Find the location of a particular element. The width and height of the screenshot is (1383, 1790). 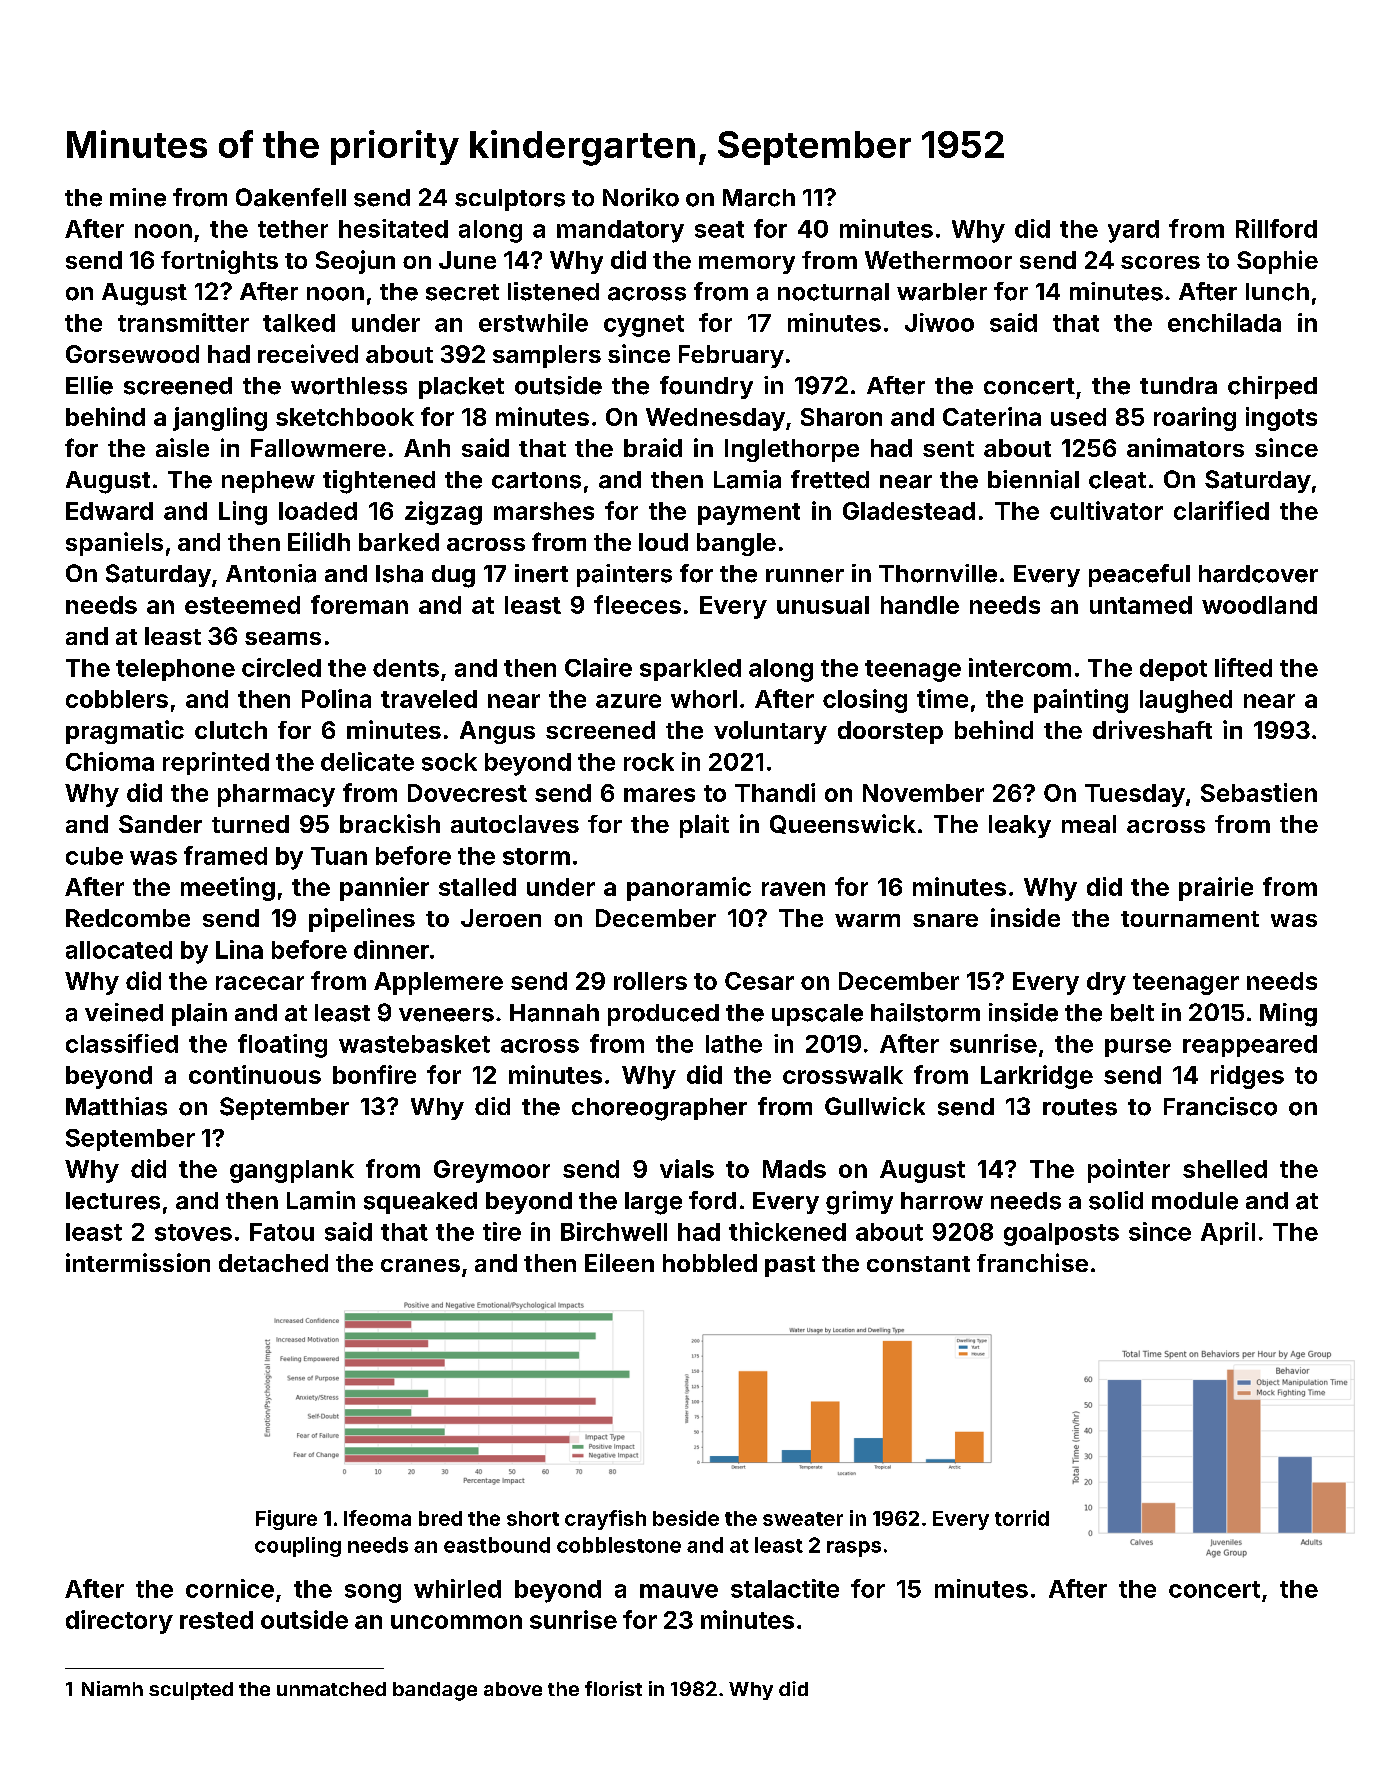

seams is located at coordinates (283, 638).
